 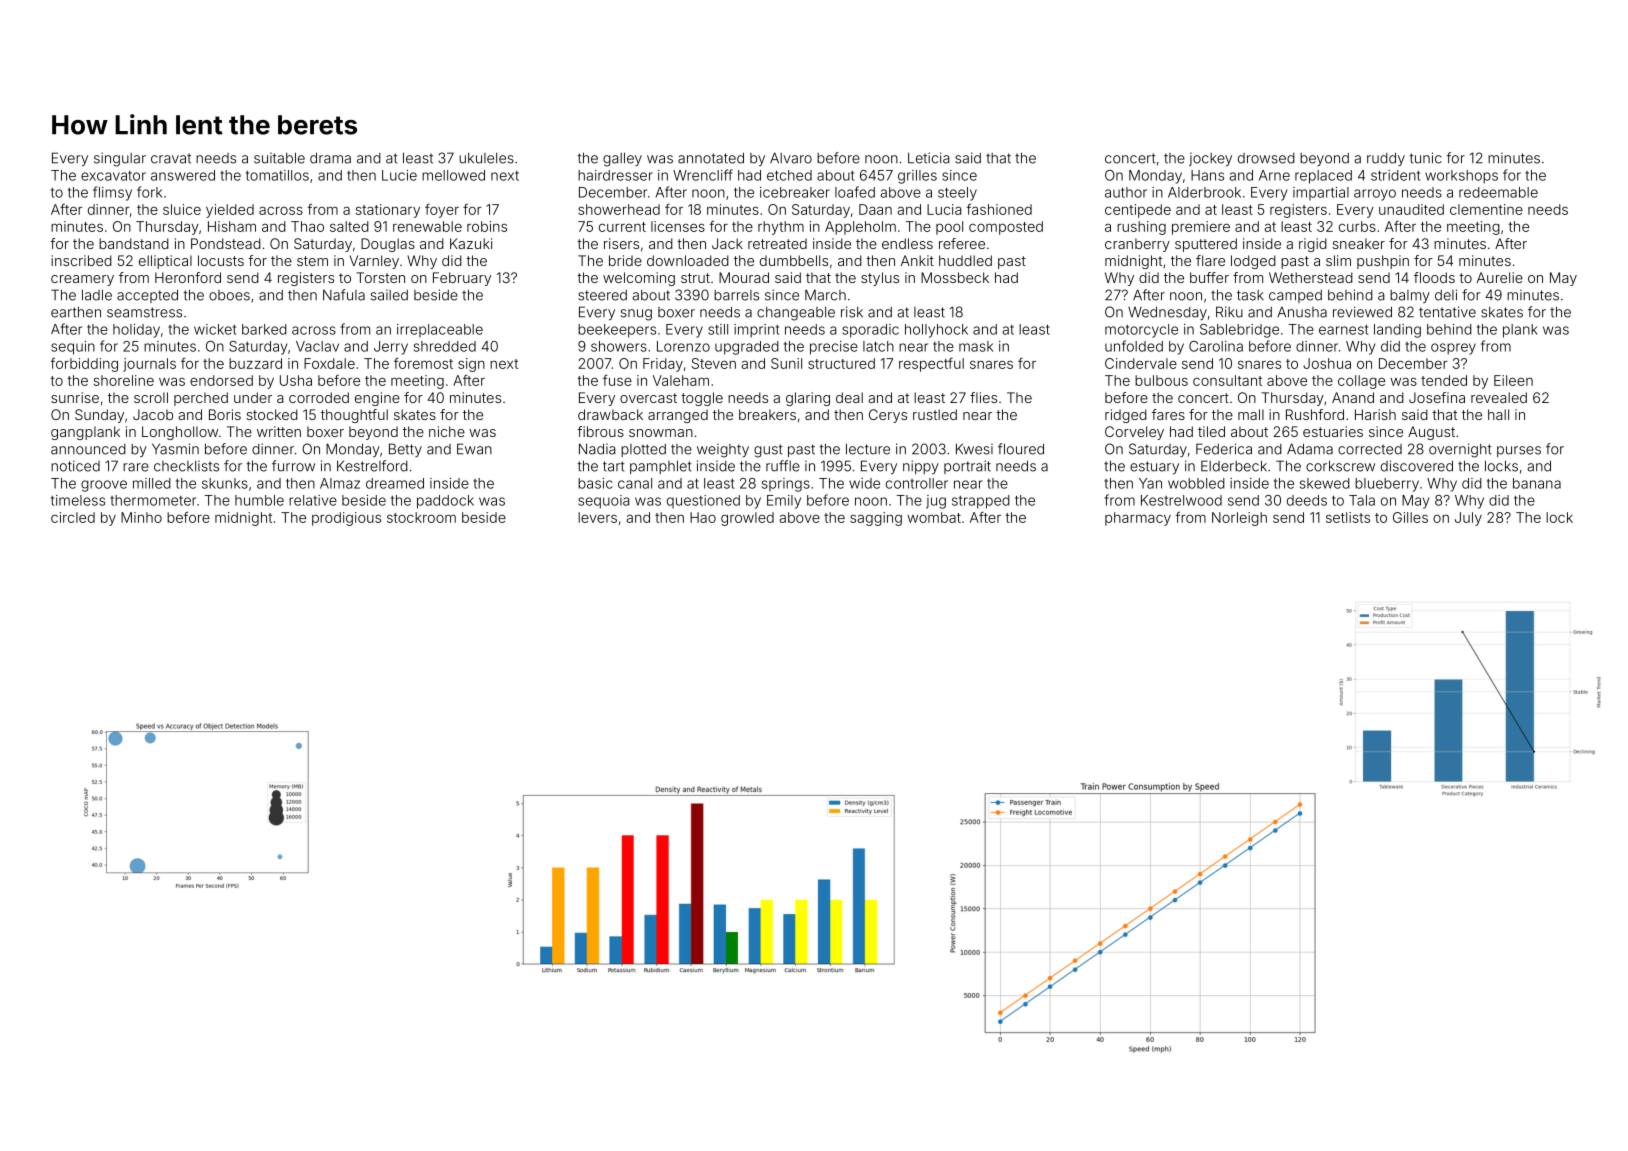 What do you see at coordinates (232, 226) in the image?
I see `Hisham` at bounding box center [232, 226].
